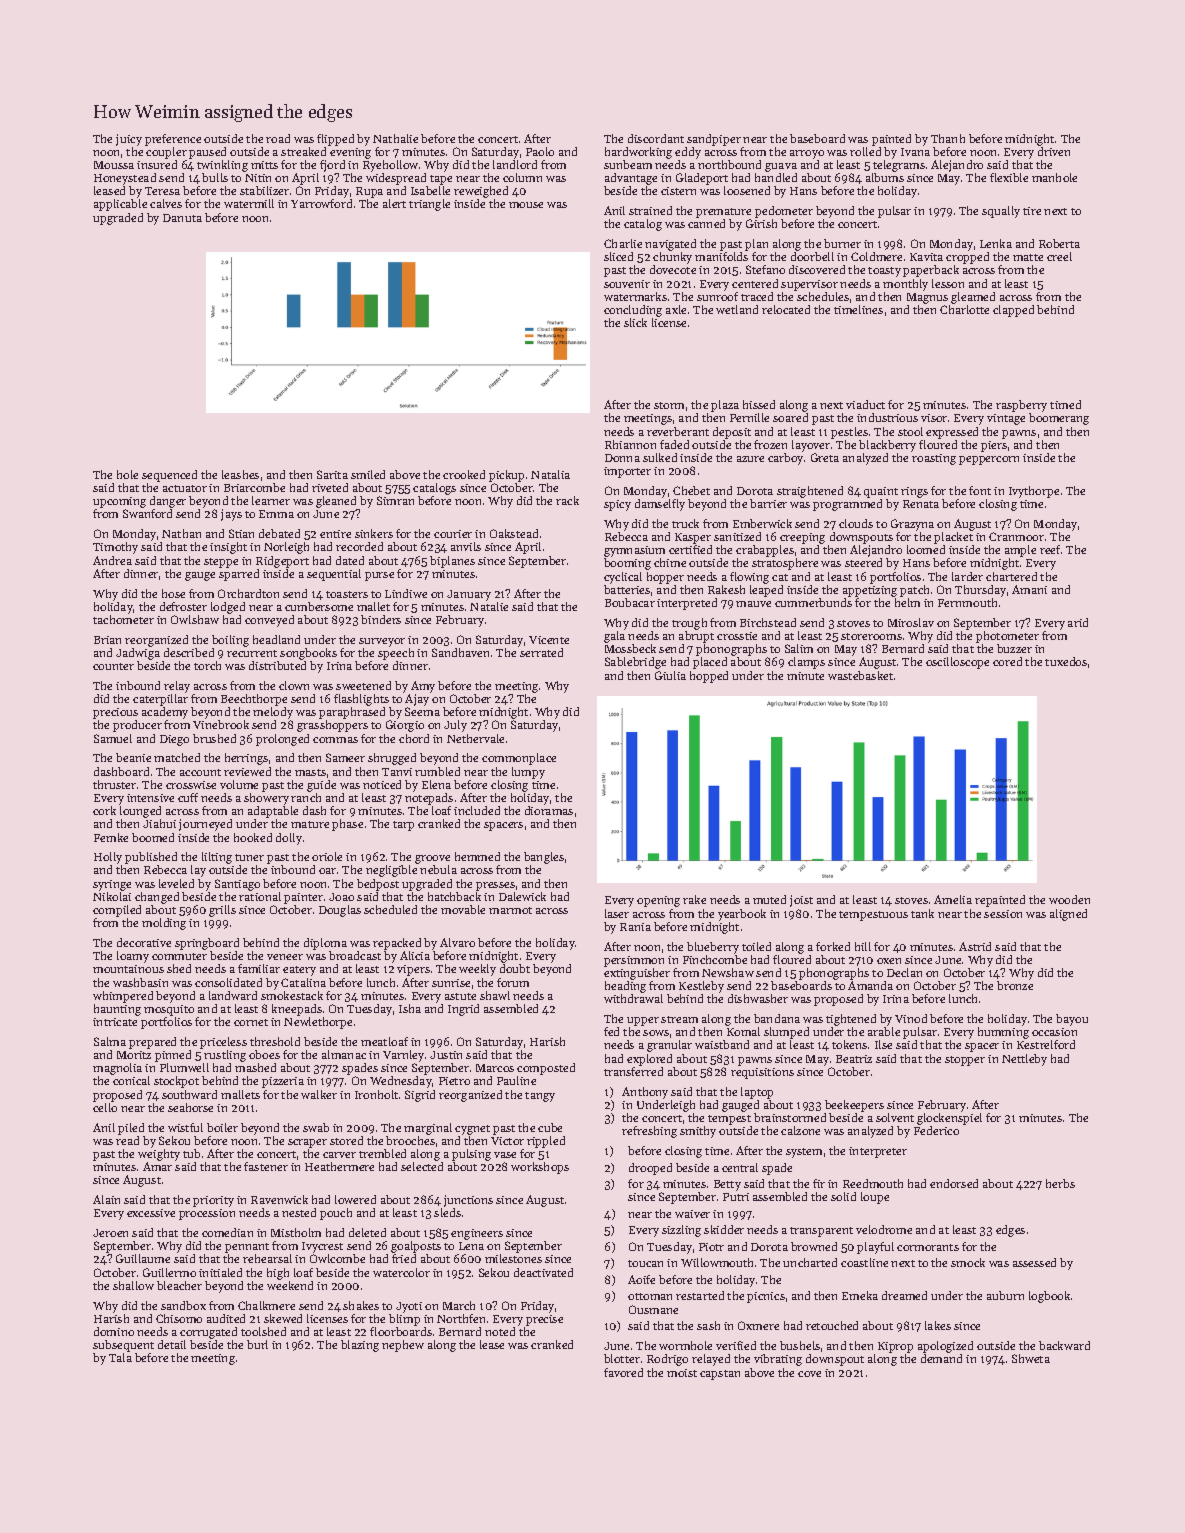  I want to click on southward, so click(189, 1094).
